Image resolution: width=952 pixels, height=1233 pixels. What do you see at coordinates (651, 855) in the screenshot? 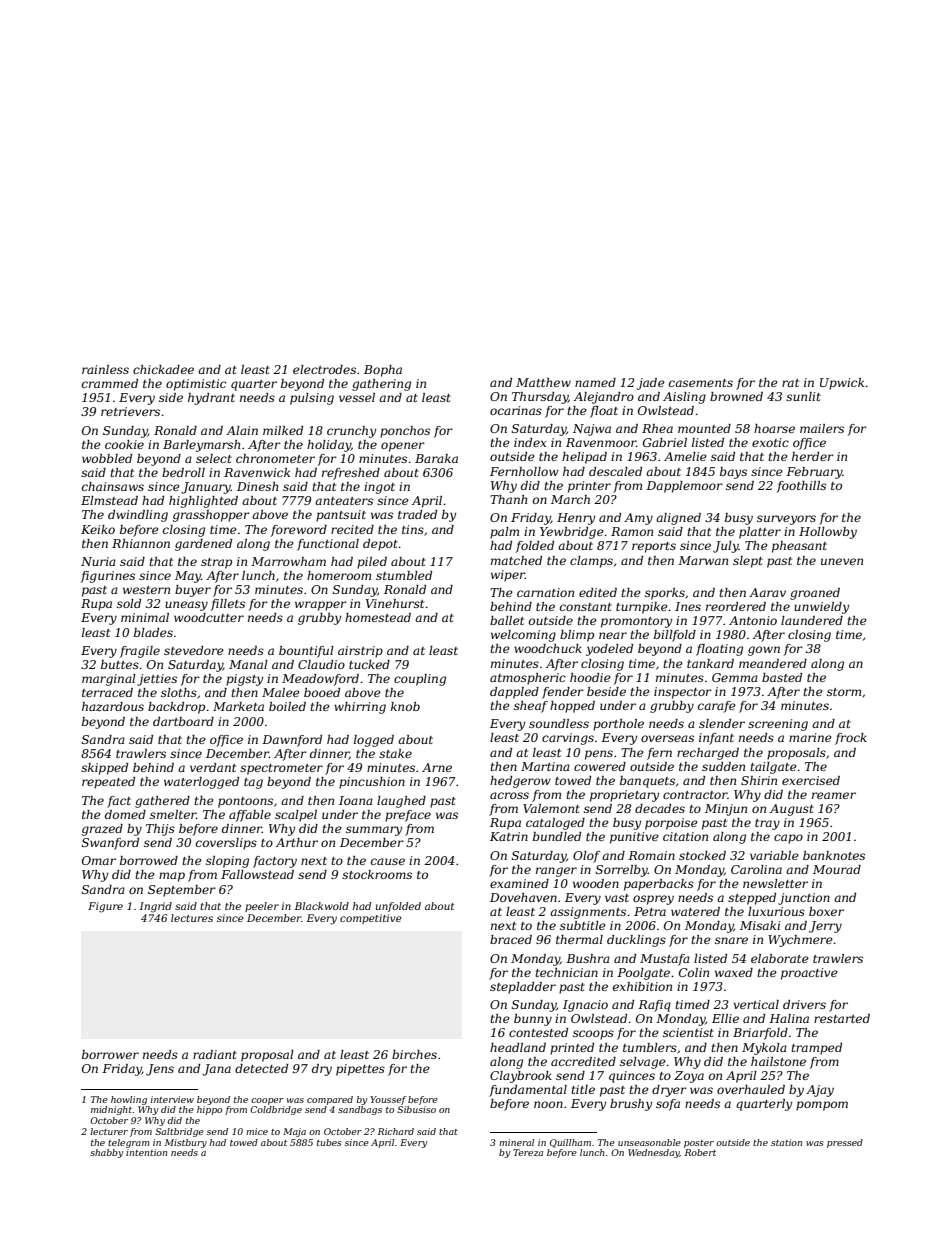
I see `Romain` at bounding box center [651, 855].
